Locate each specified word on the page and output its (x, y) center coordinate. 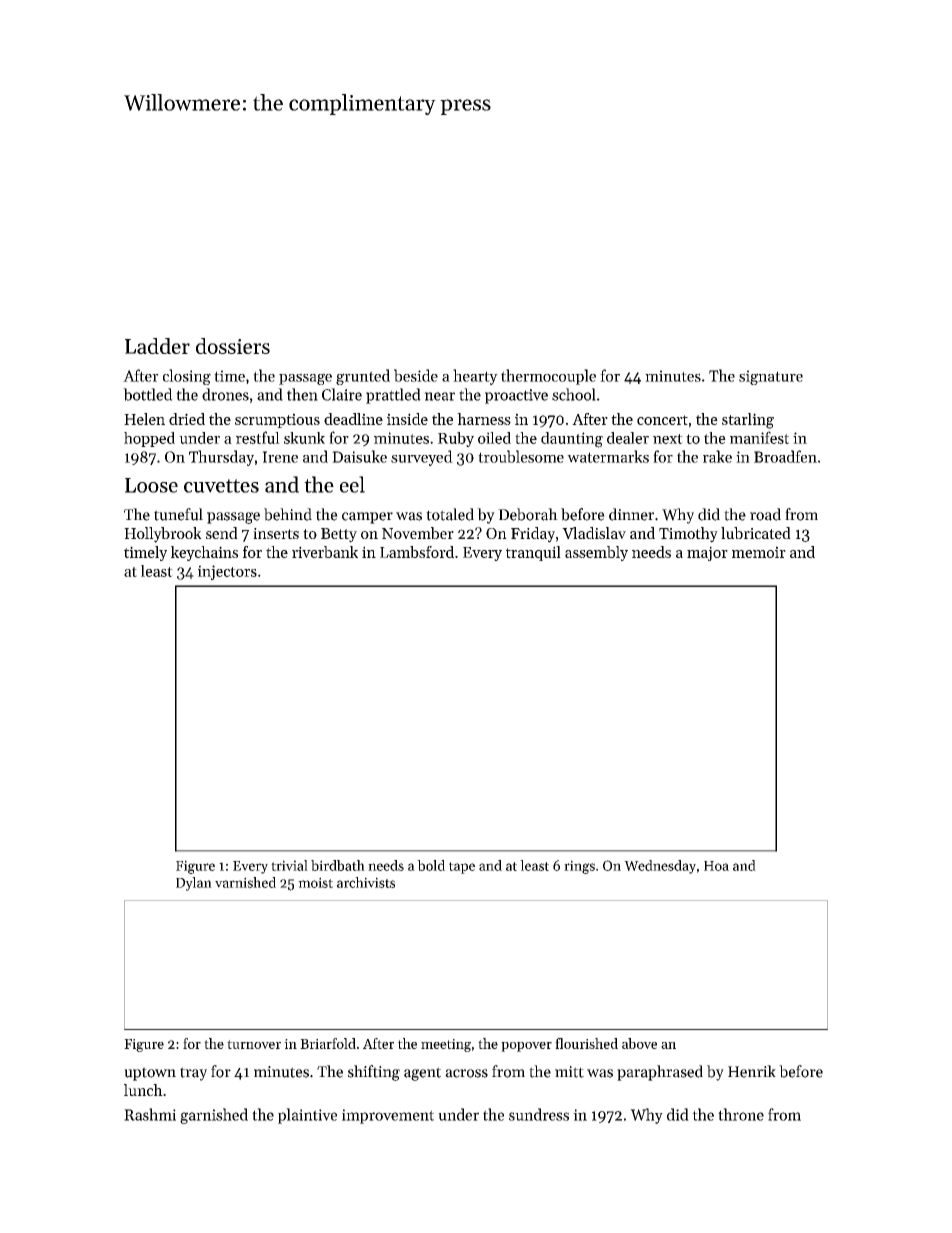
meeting (446, 1045)
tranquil (533, 553)
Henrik (752, 1071)
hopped (149, 439)
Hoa (716, 866)
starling (748, 421)
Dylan (194, 884)
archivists (366, 882)
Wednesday (660, 867)
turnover (254, 1044)
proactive (516, 396)
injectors (227, 572)
